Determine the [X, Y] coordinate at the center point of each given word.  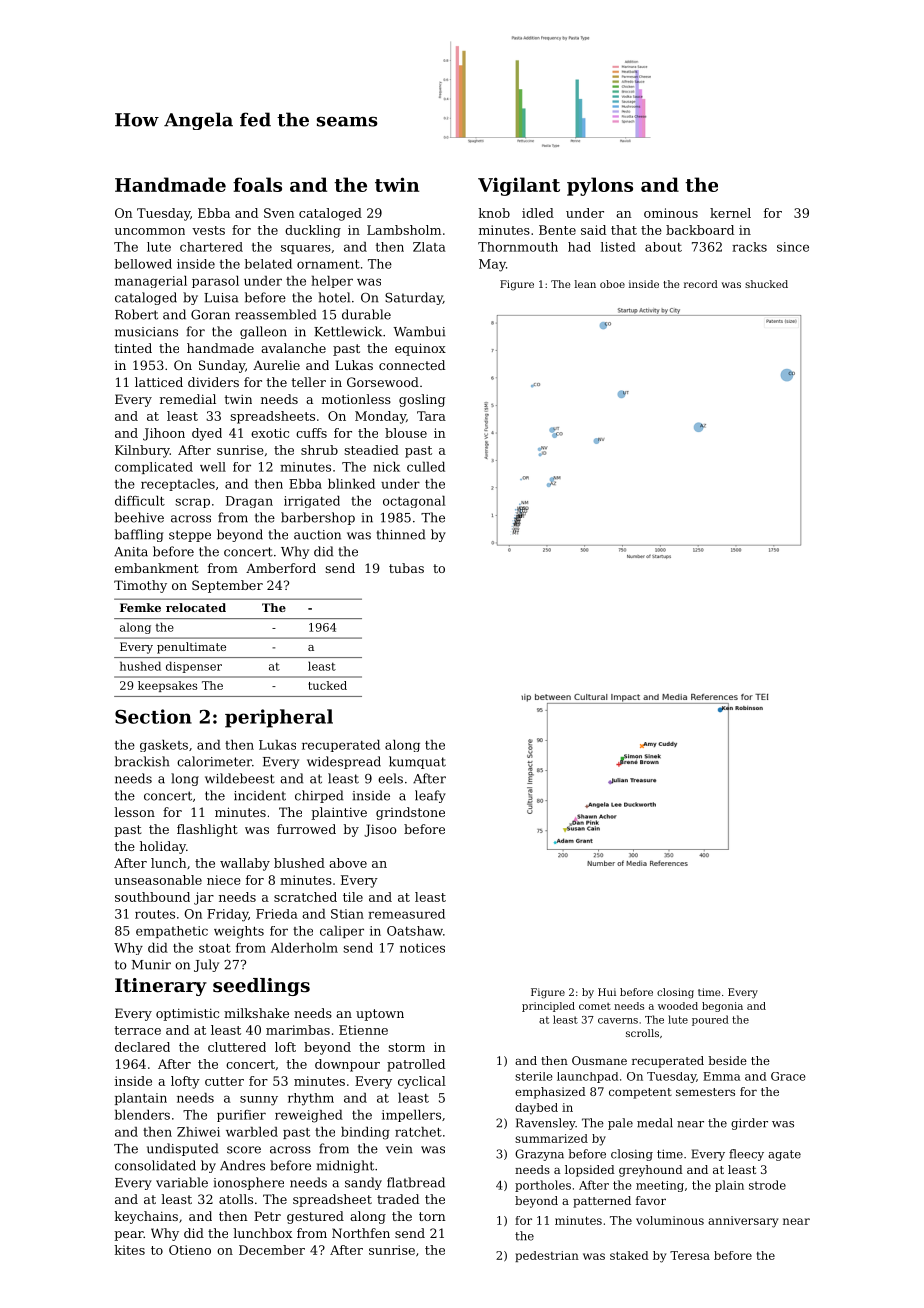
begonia [722, 1007]
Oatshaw [415, 931]
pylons [600, 186]
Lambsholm [404, 230]
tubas [406, 568]
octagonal [414, 502]
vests [208, 230]
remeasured [406, 914]
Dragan [249, 502]
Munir [151, 965]
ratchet [418, 1132]
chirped [319, 796]
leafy [430, 796]
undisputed [182, 1149]
